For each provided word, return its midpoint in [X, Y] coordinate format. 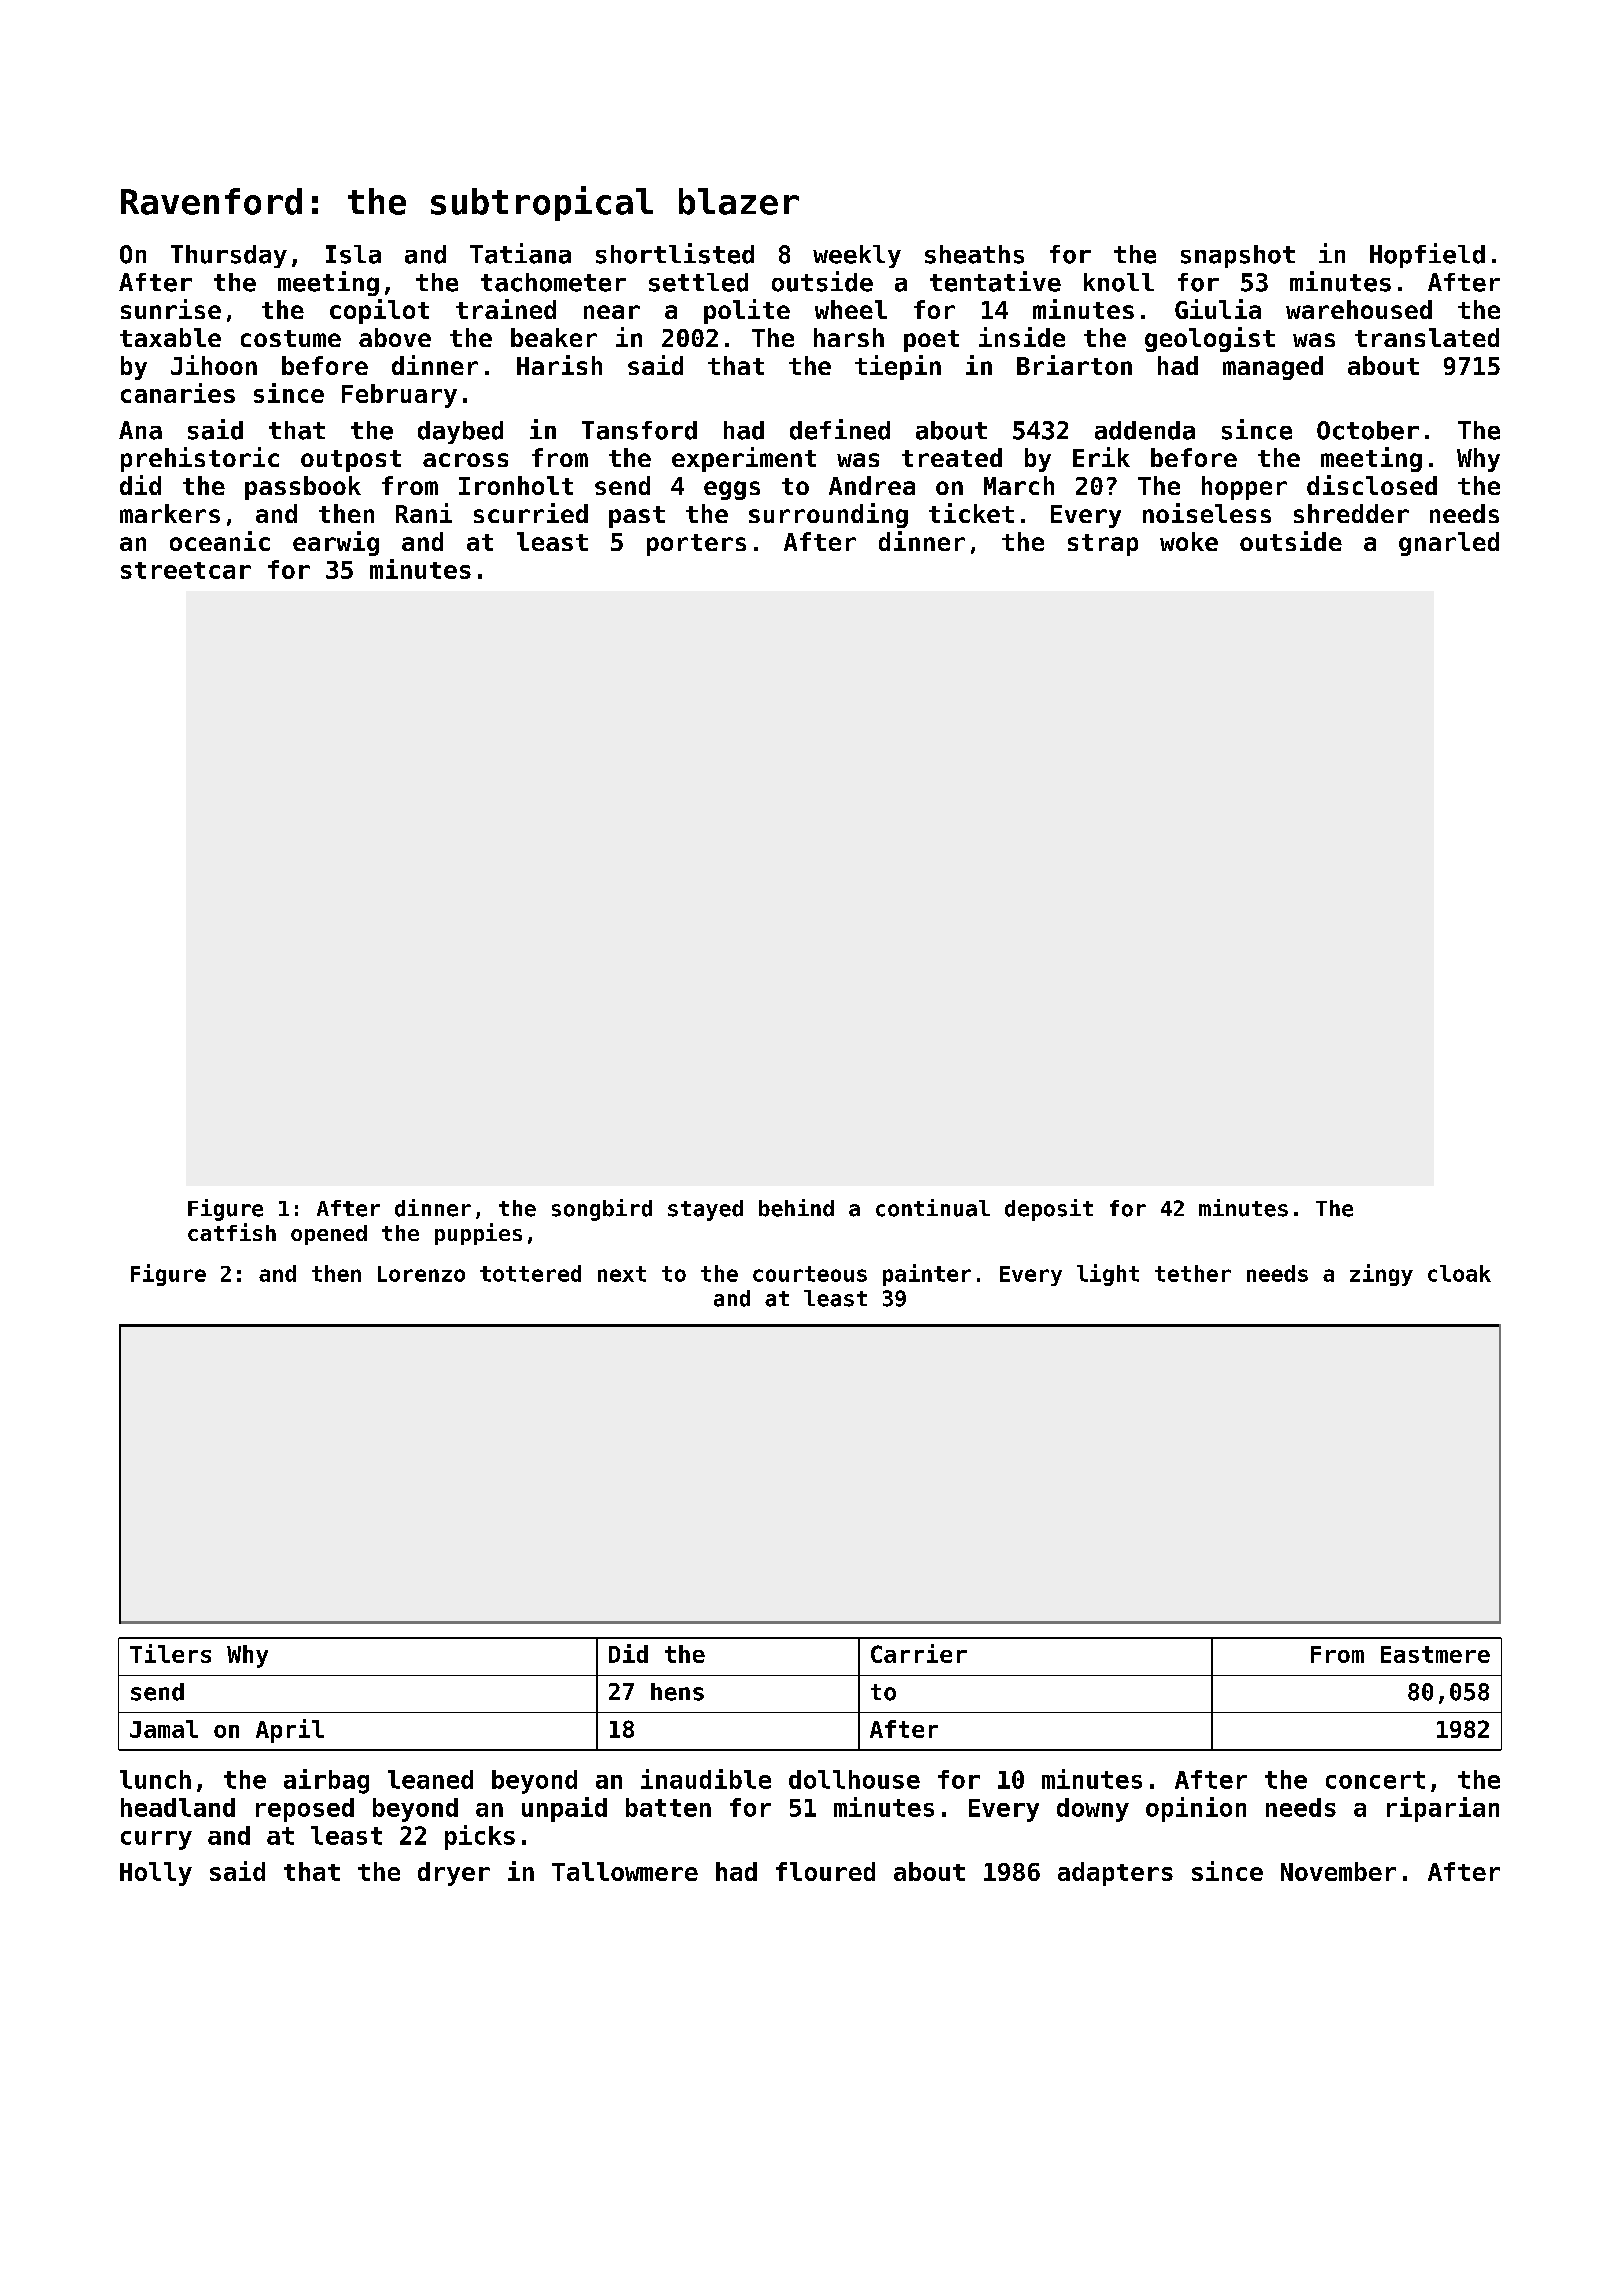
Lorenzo [421, 1274]
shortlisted [675, 253]
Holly [156, 1874]
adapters [1115, 1874]
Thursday [229, 256]
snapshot [1238, 256]
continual [933, 1208]
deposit [1049, 1210]
